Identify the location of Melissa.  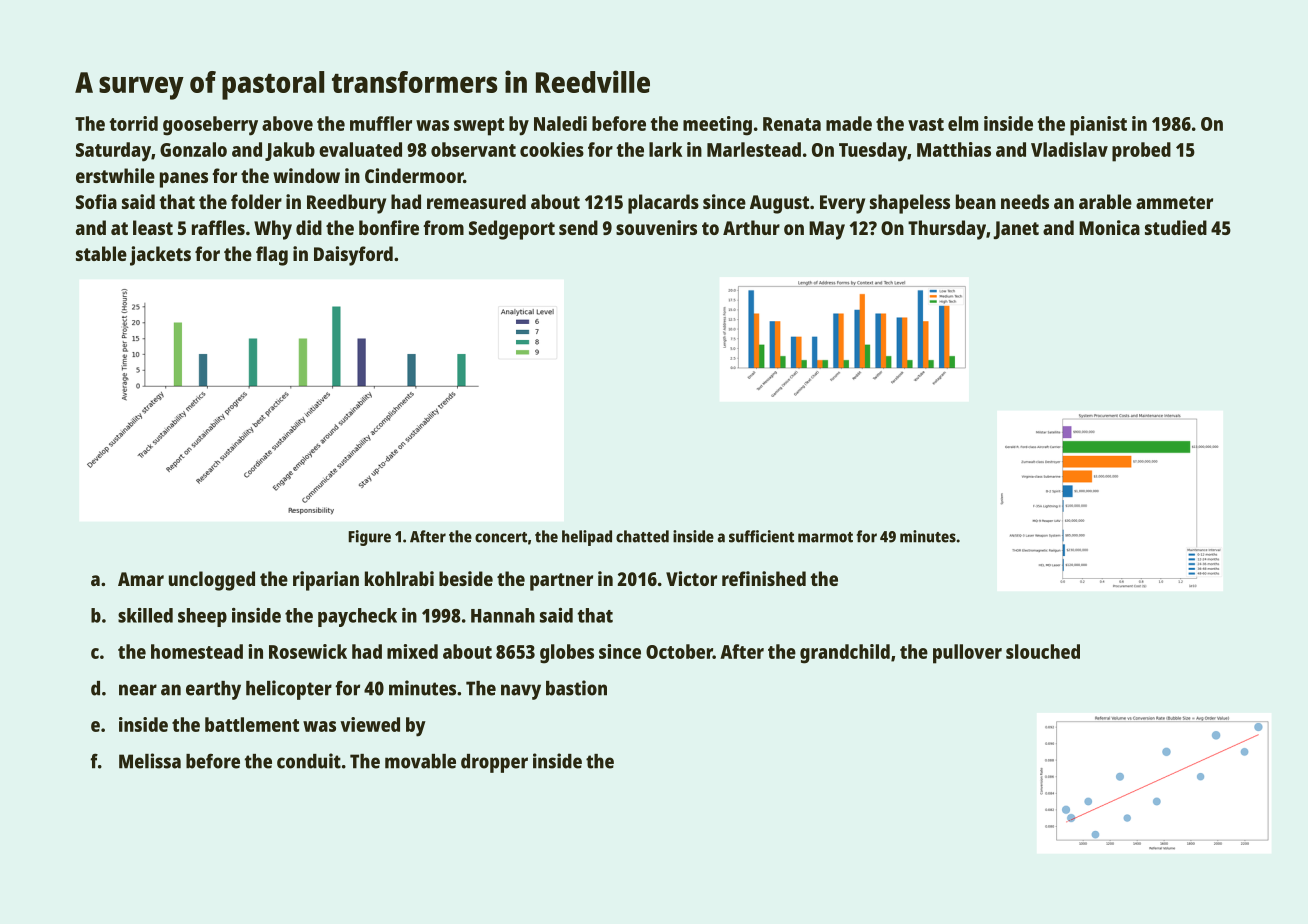
(150, 761).
